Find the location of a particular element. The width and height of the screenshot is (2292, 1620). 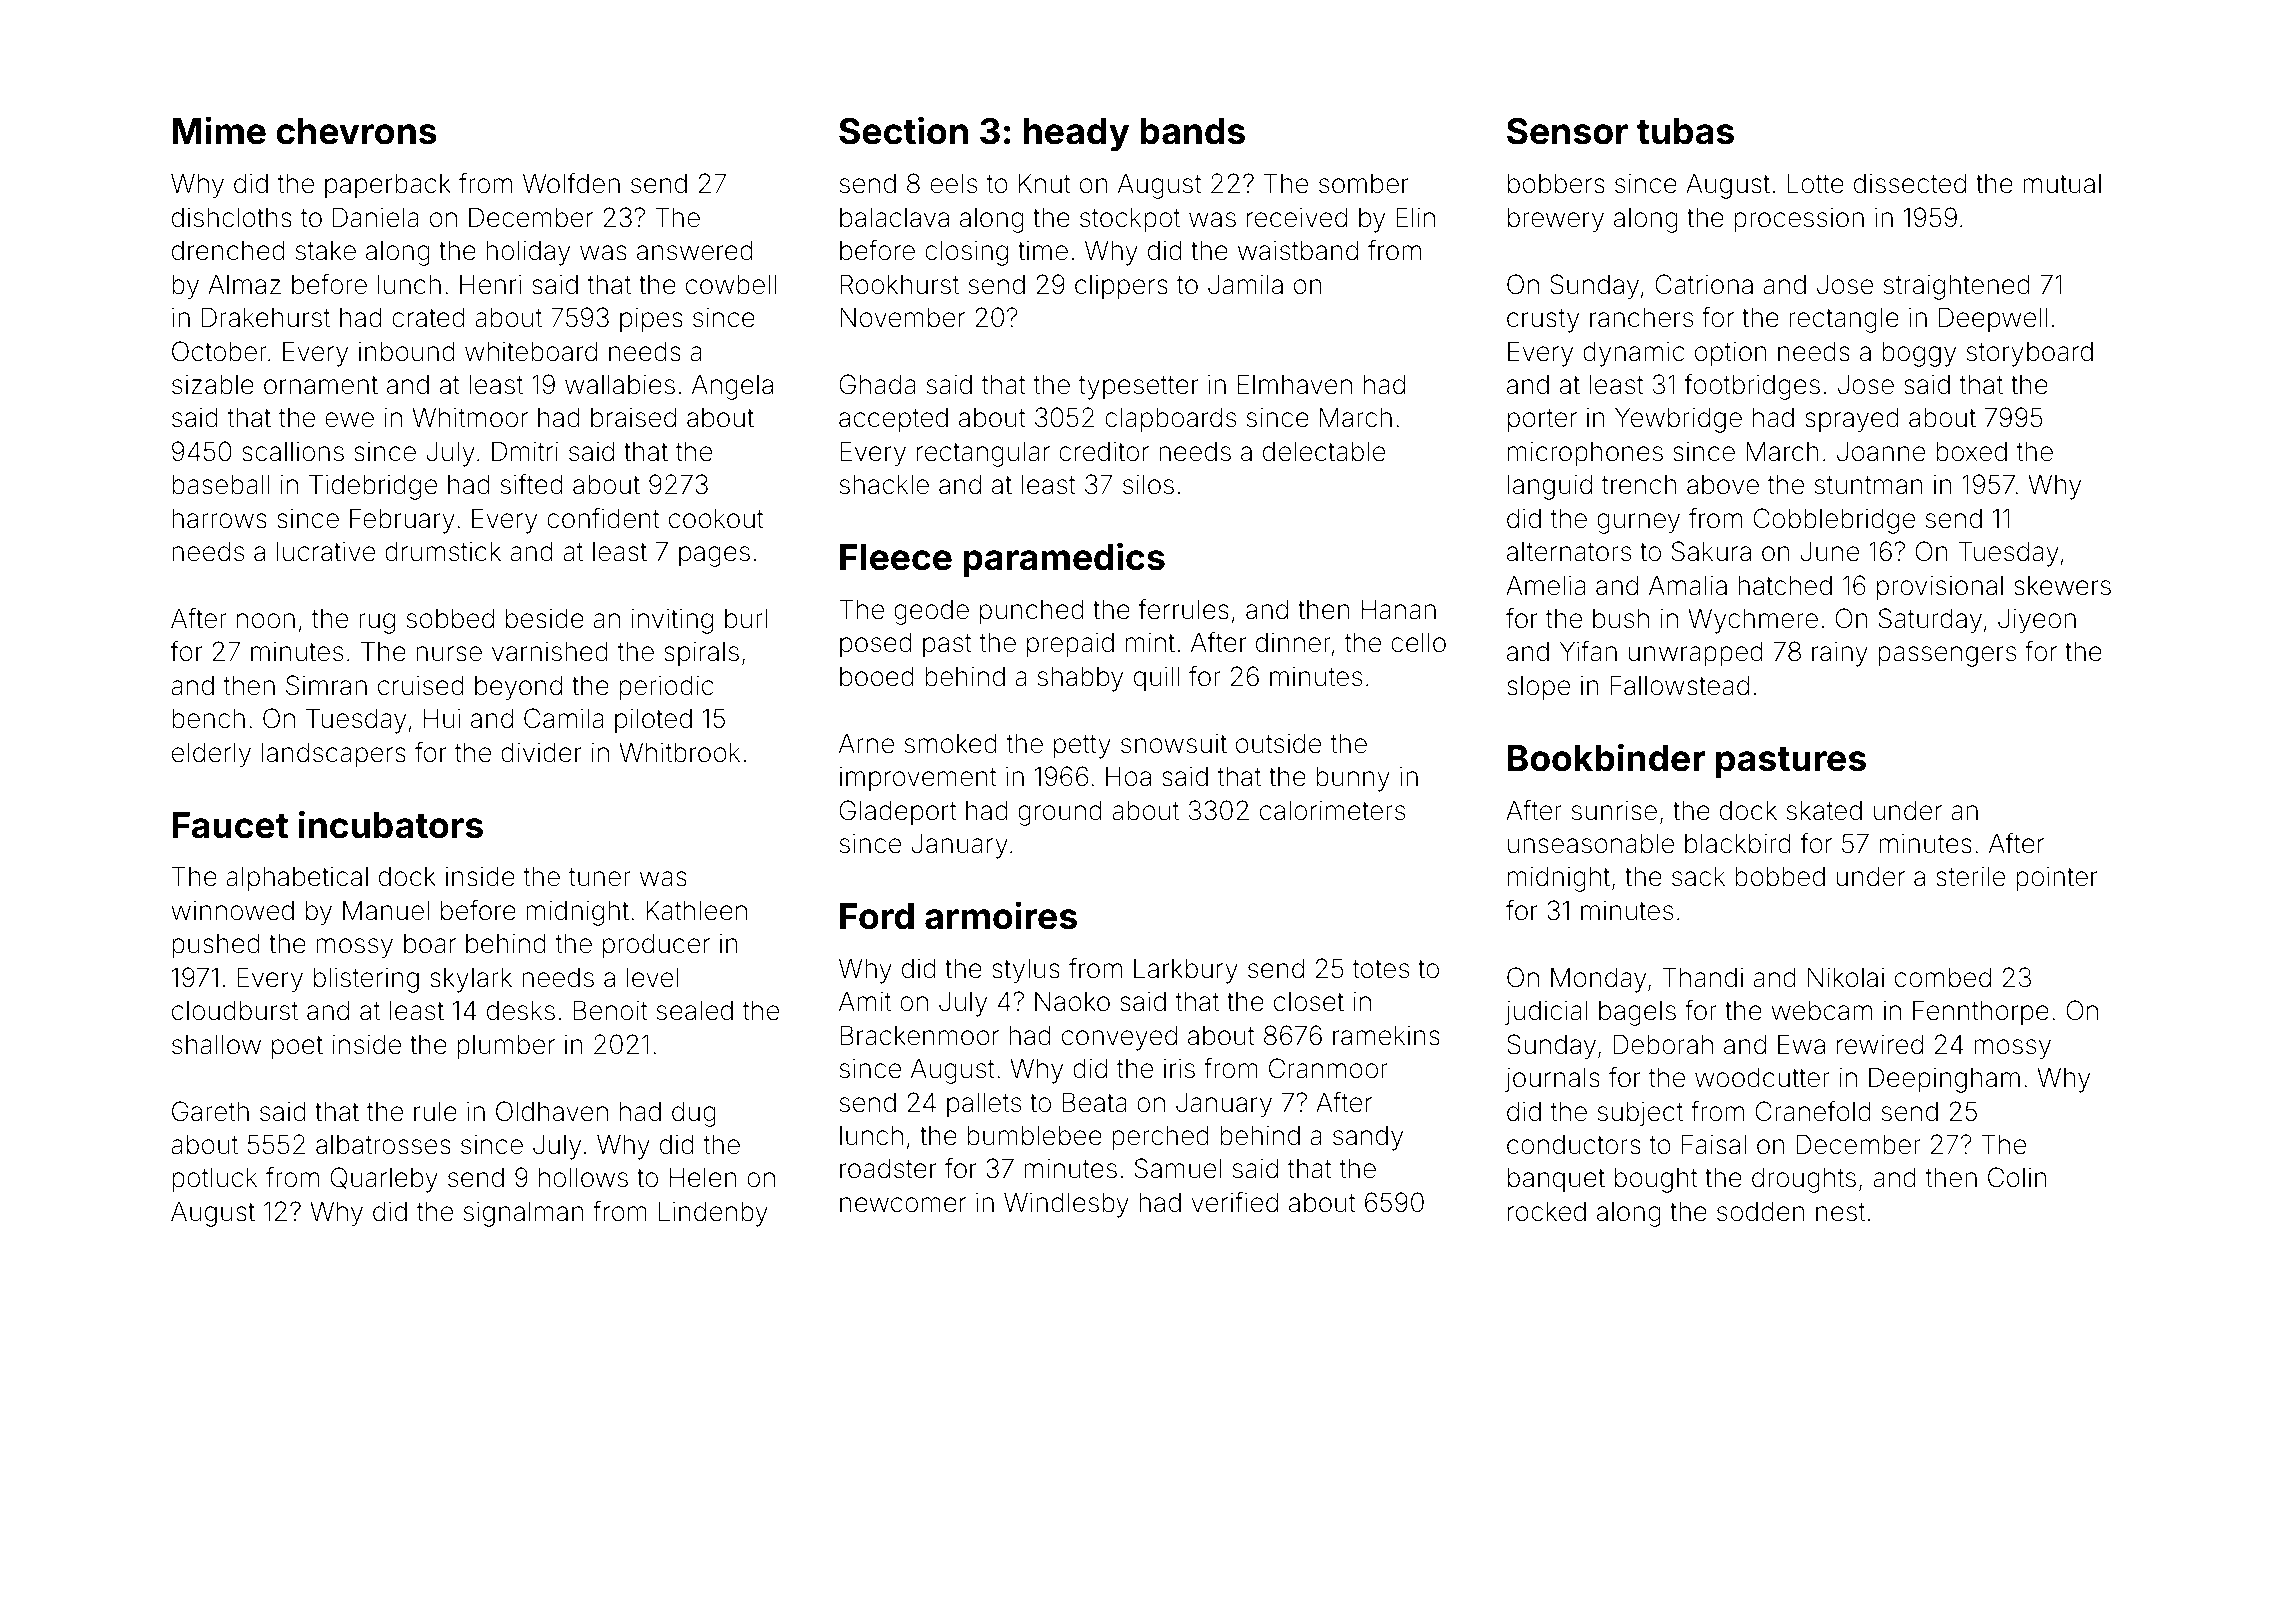

winnowed is located at coordinates (232, 911).
